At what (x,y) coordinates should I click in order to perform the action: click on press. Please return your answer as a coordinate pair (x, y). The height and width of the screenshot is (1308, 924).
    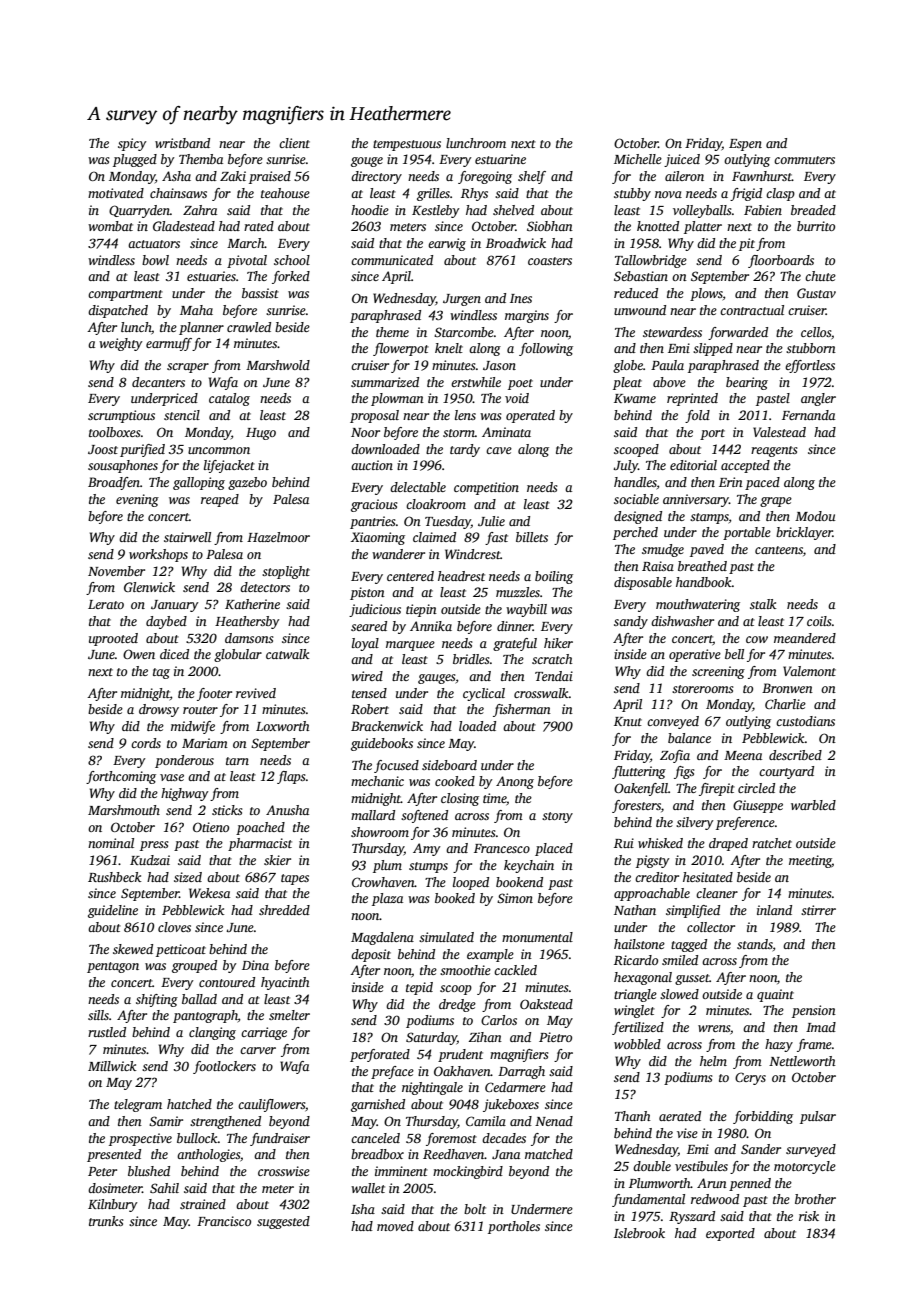
    Looking at the image, I should click on (154, 846).
